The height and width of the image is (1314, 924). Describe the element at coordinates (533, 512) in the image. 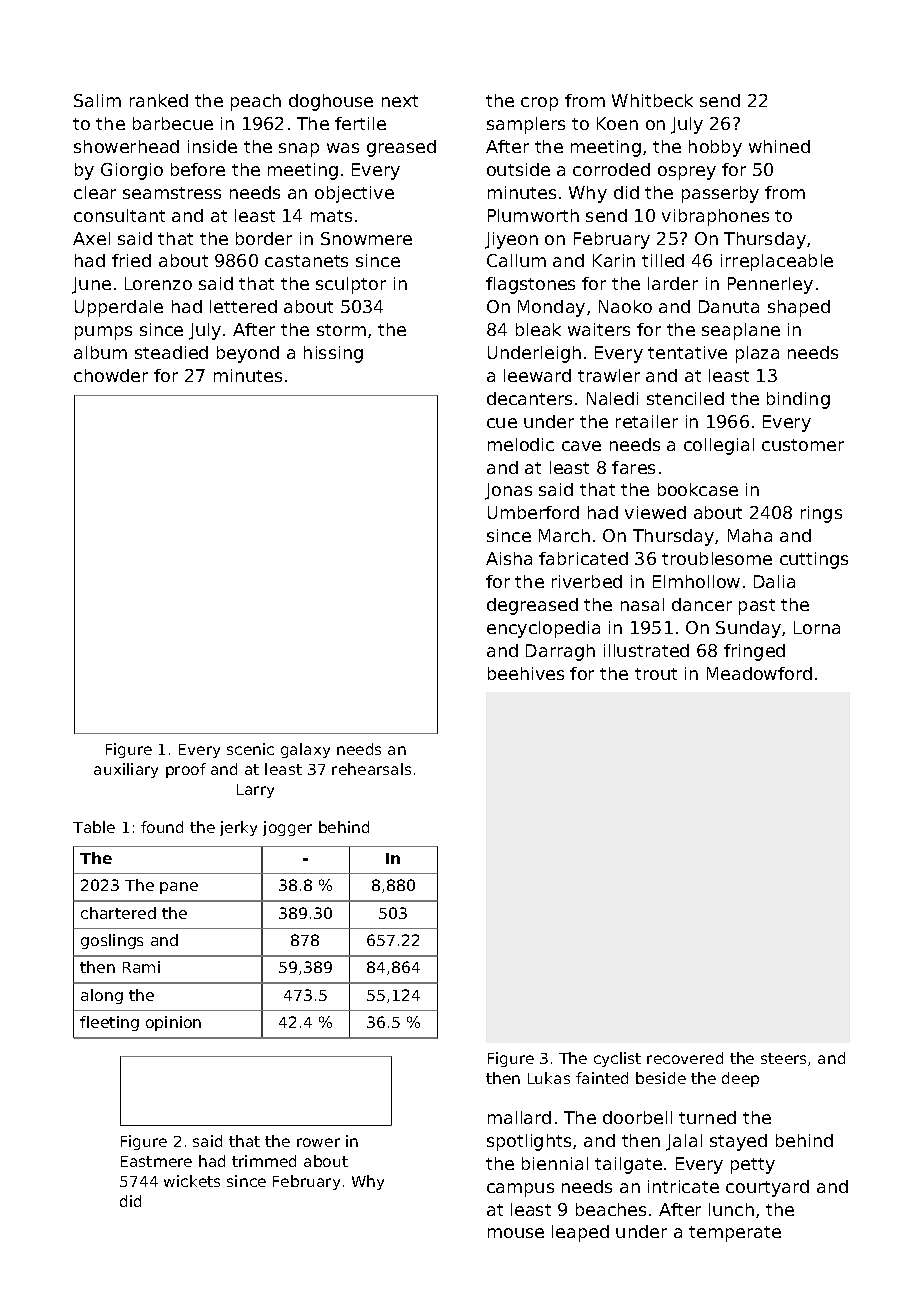

I see `Umberford` at that location.
